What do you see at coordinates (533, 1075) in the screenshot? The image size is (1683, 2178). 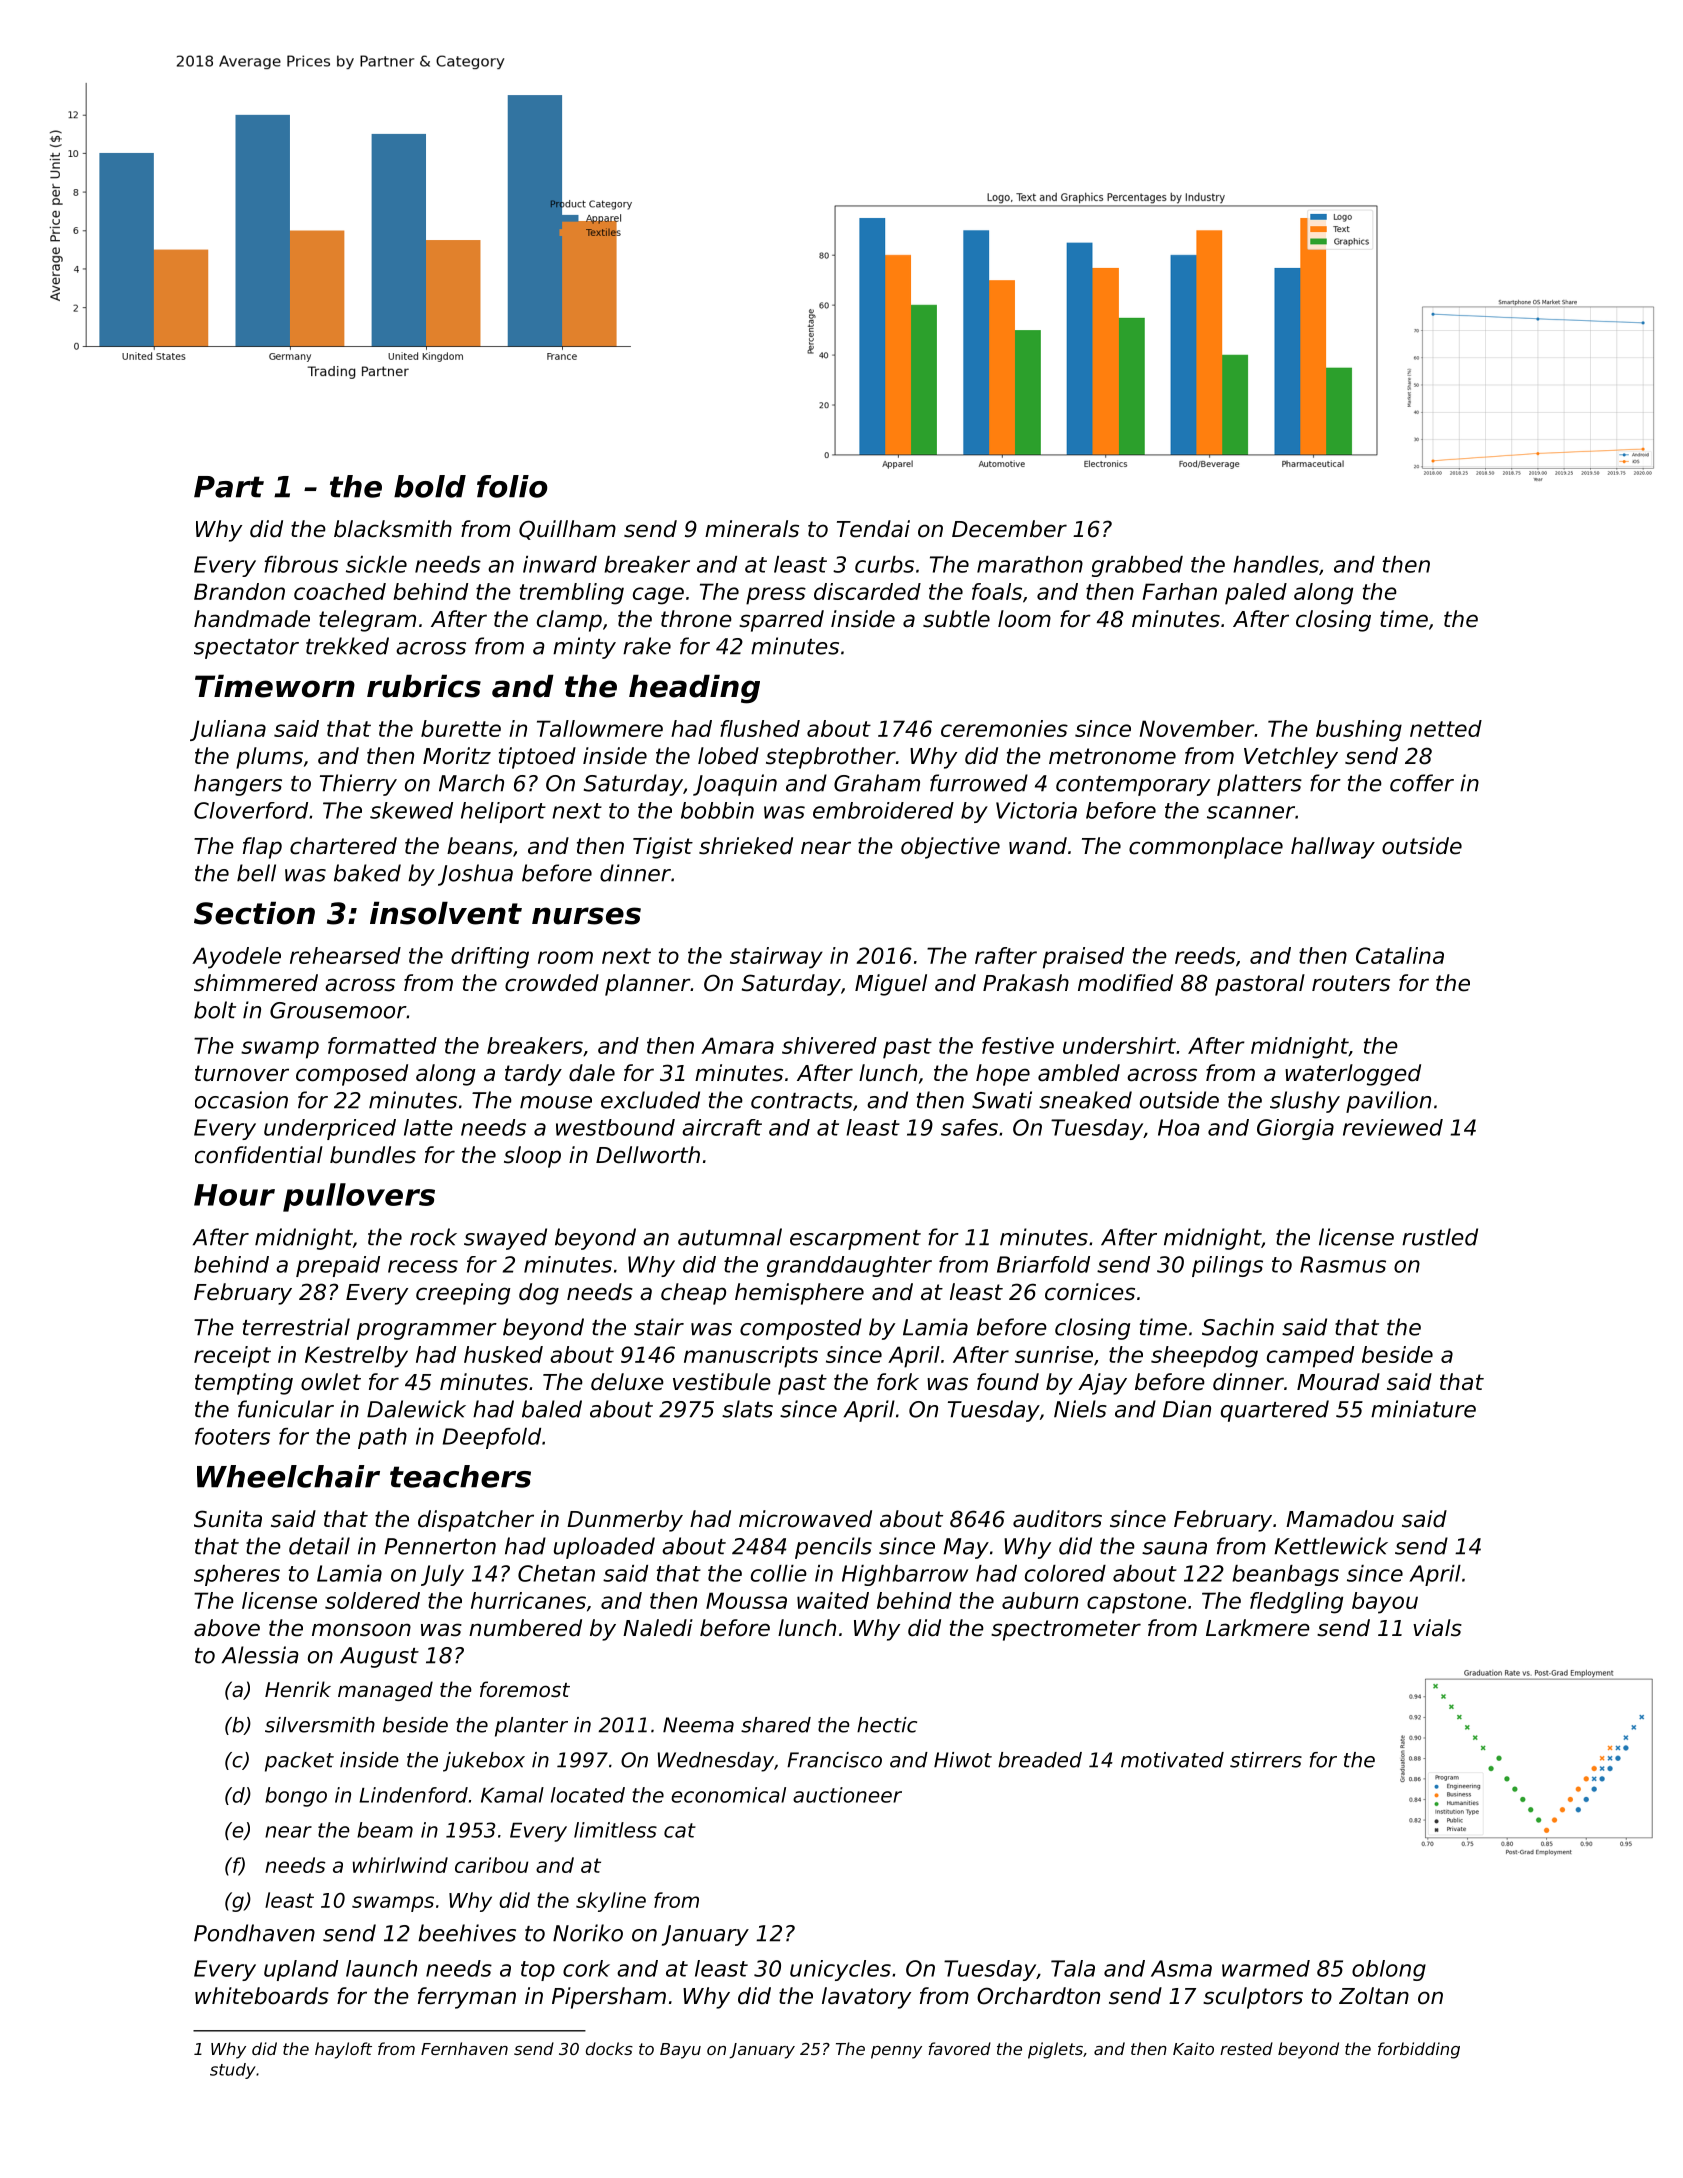 I see `tardy` at bounding box center [533, 1075].
